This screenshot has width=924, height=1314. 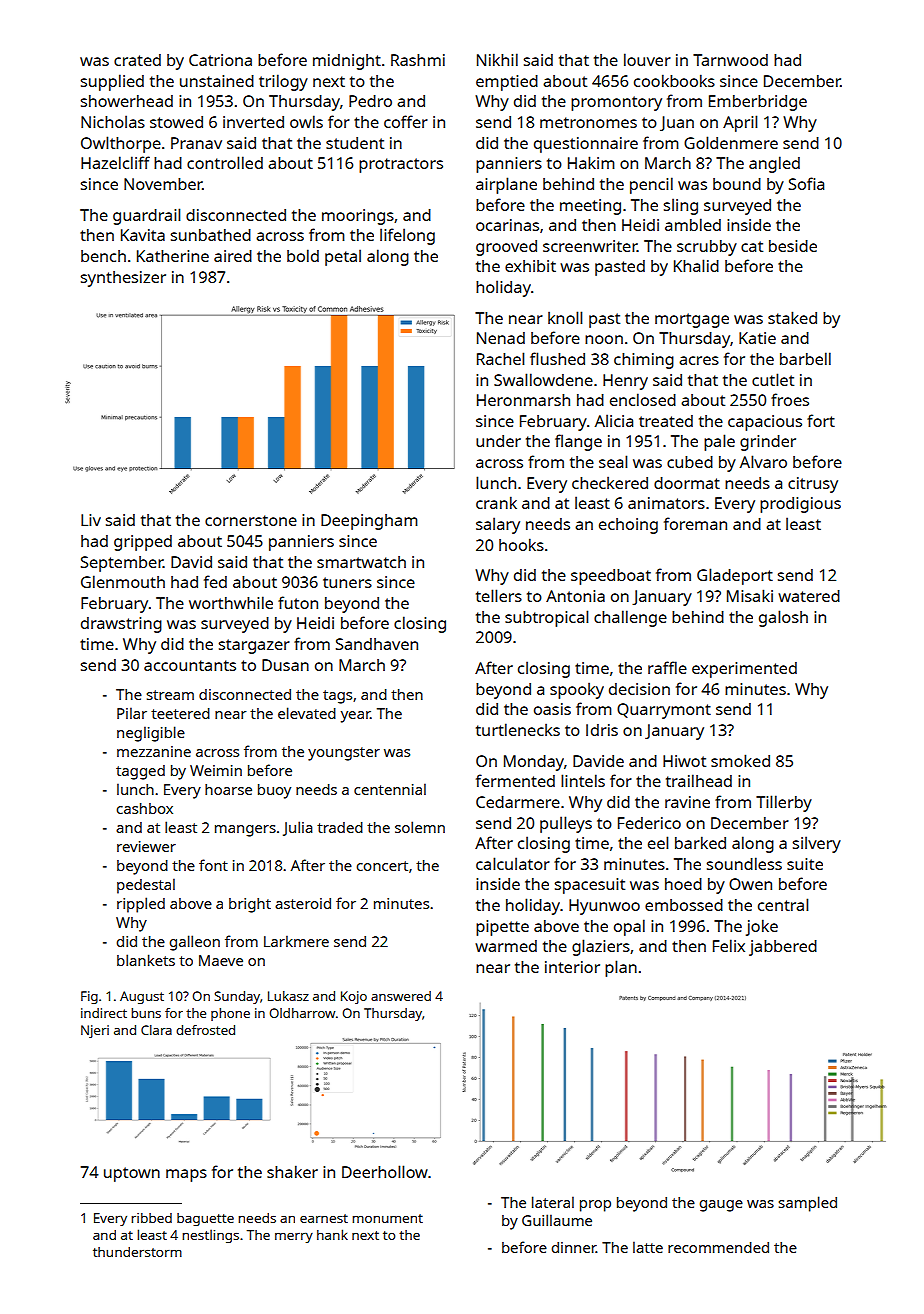 I want to click on Glenmouth, so click(x=123, y=581).
